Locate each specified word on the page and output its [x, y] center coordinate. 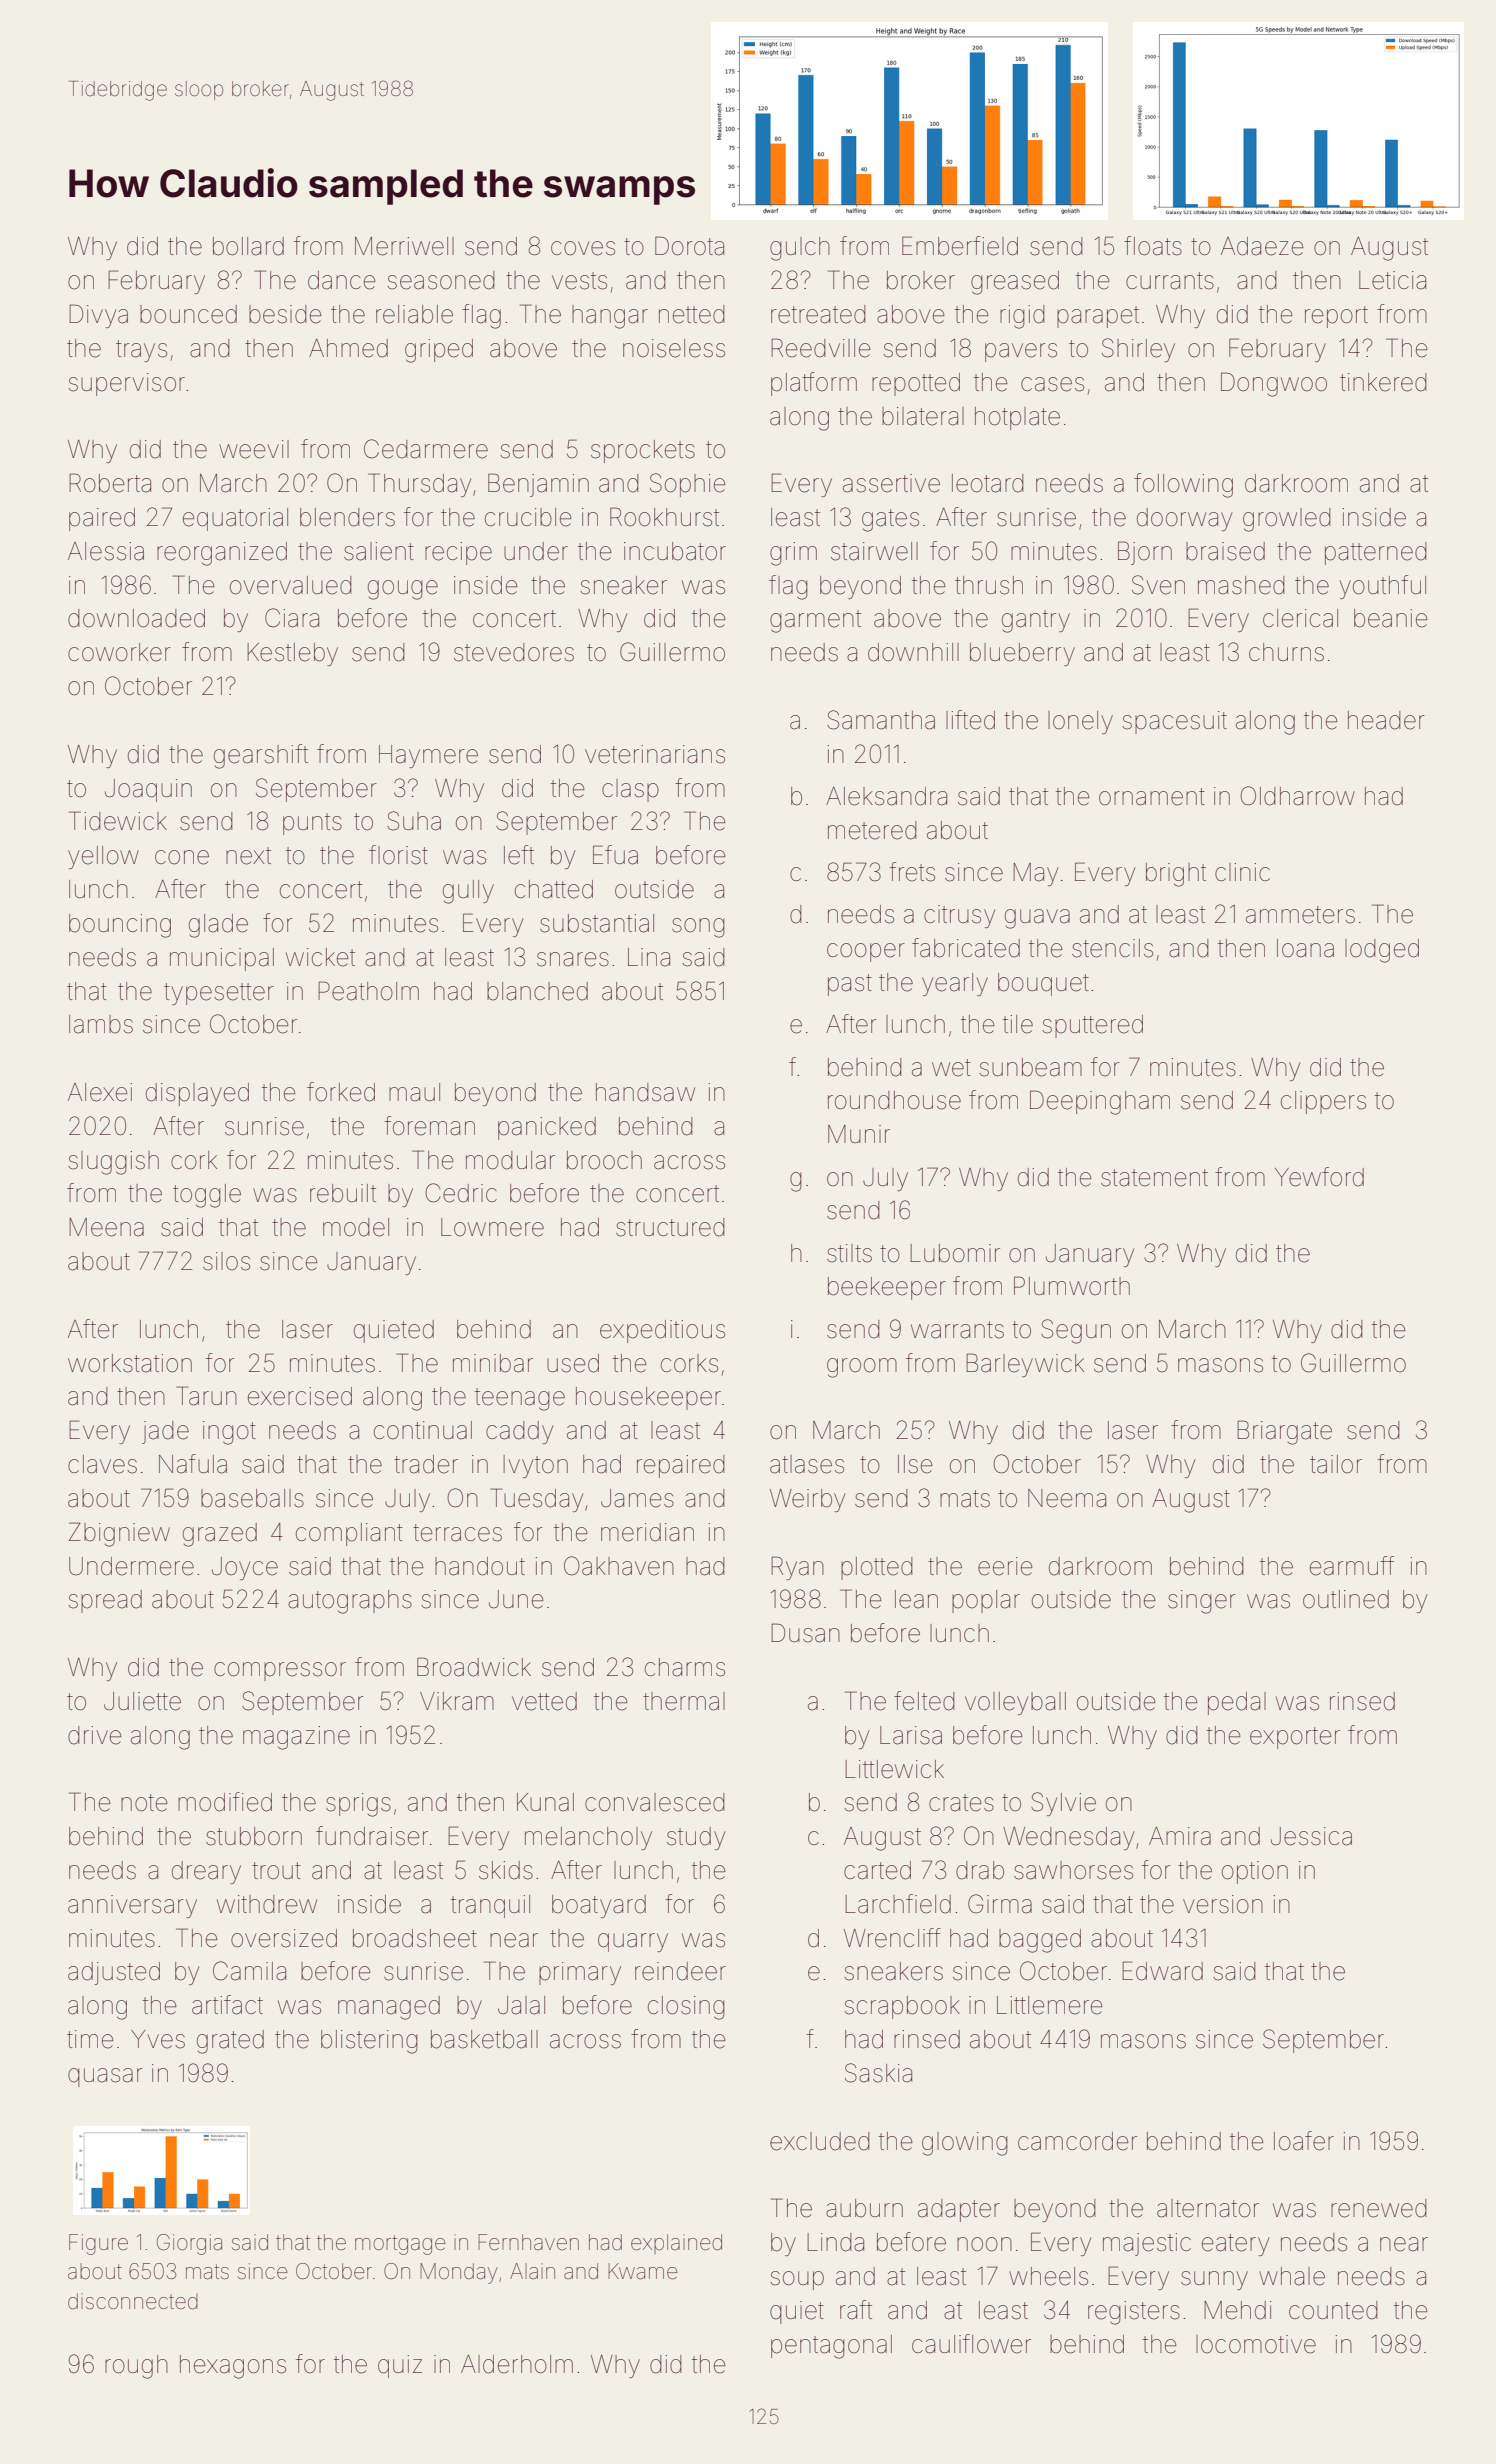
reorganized [222, 554]
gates [890, 520]
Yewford [1319, 1177]
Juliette [142, 1701]
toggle [207, 1196]
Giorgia [189, 2244]
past [850, 985]
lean [916, 1599]
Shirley [1138, 350]
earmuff [1352, 1566]
